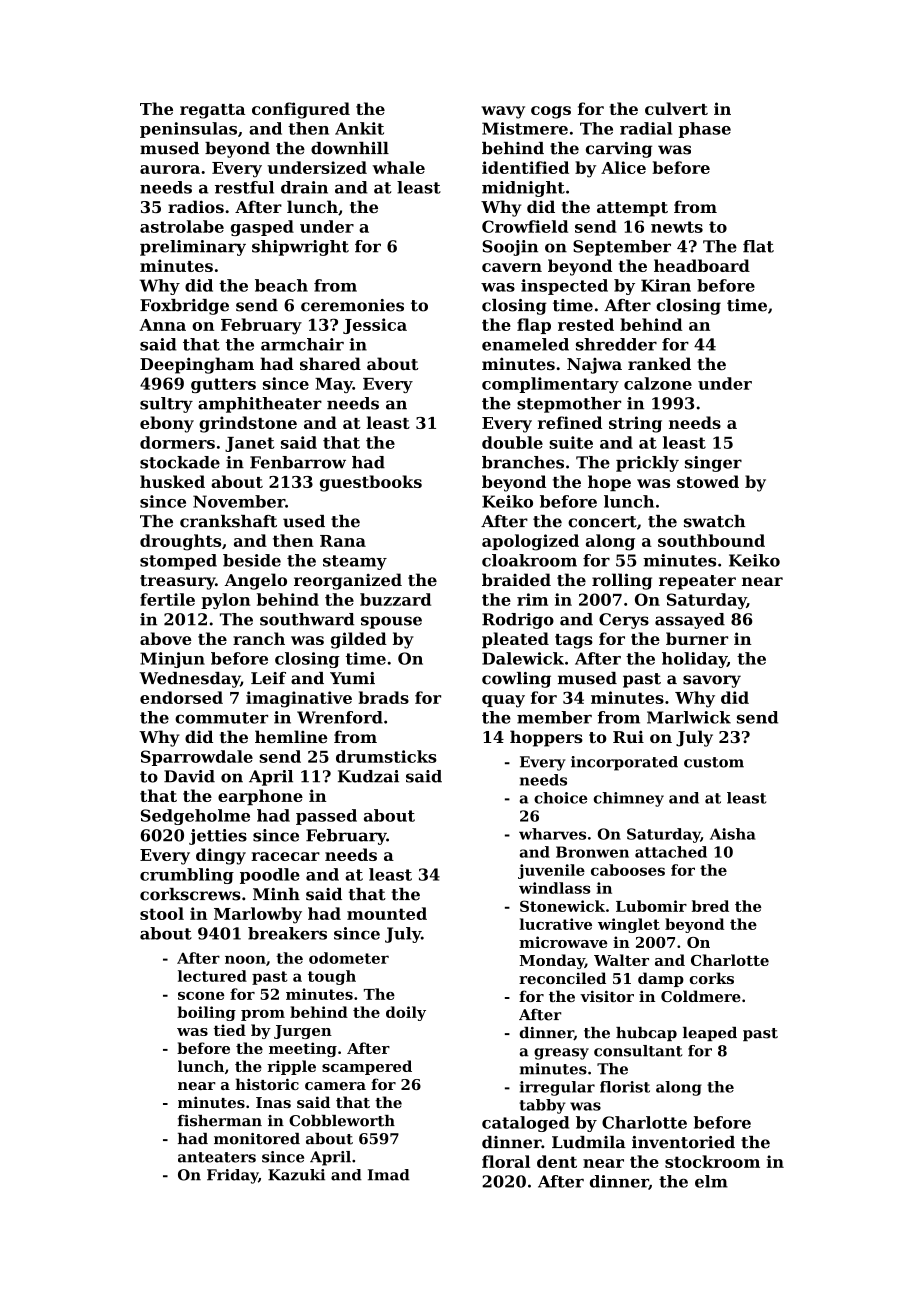  Describe the element at coordinates (710, 1034) in the document. I see `leaped` at that location.
